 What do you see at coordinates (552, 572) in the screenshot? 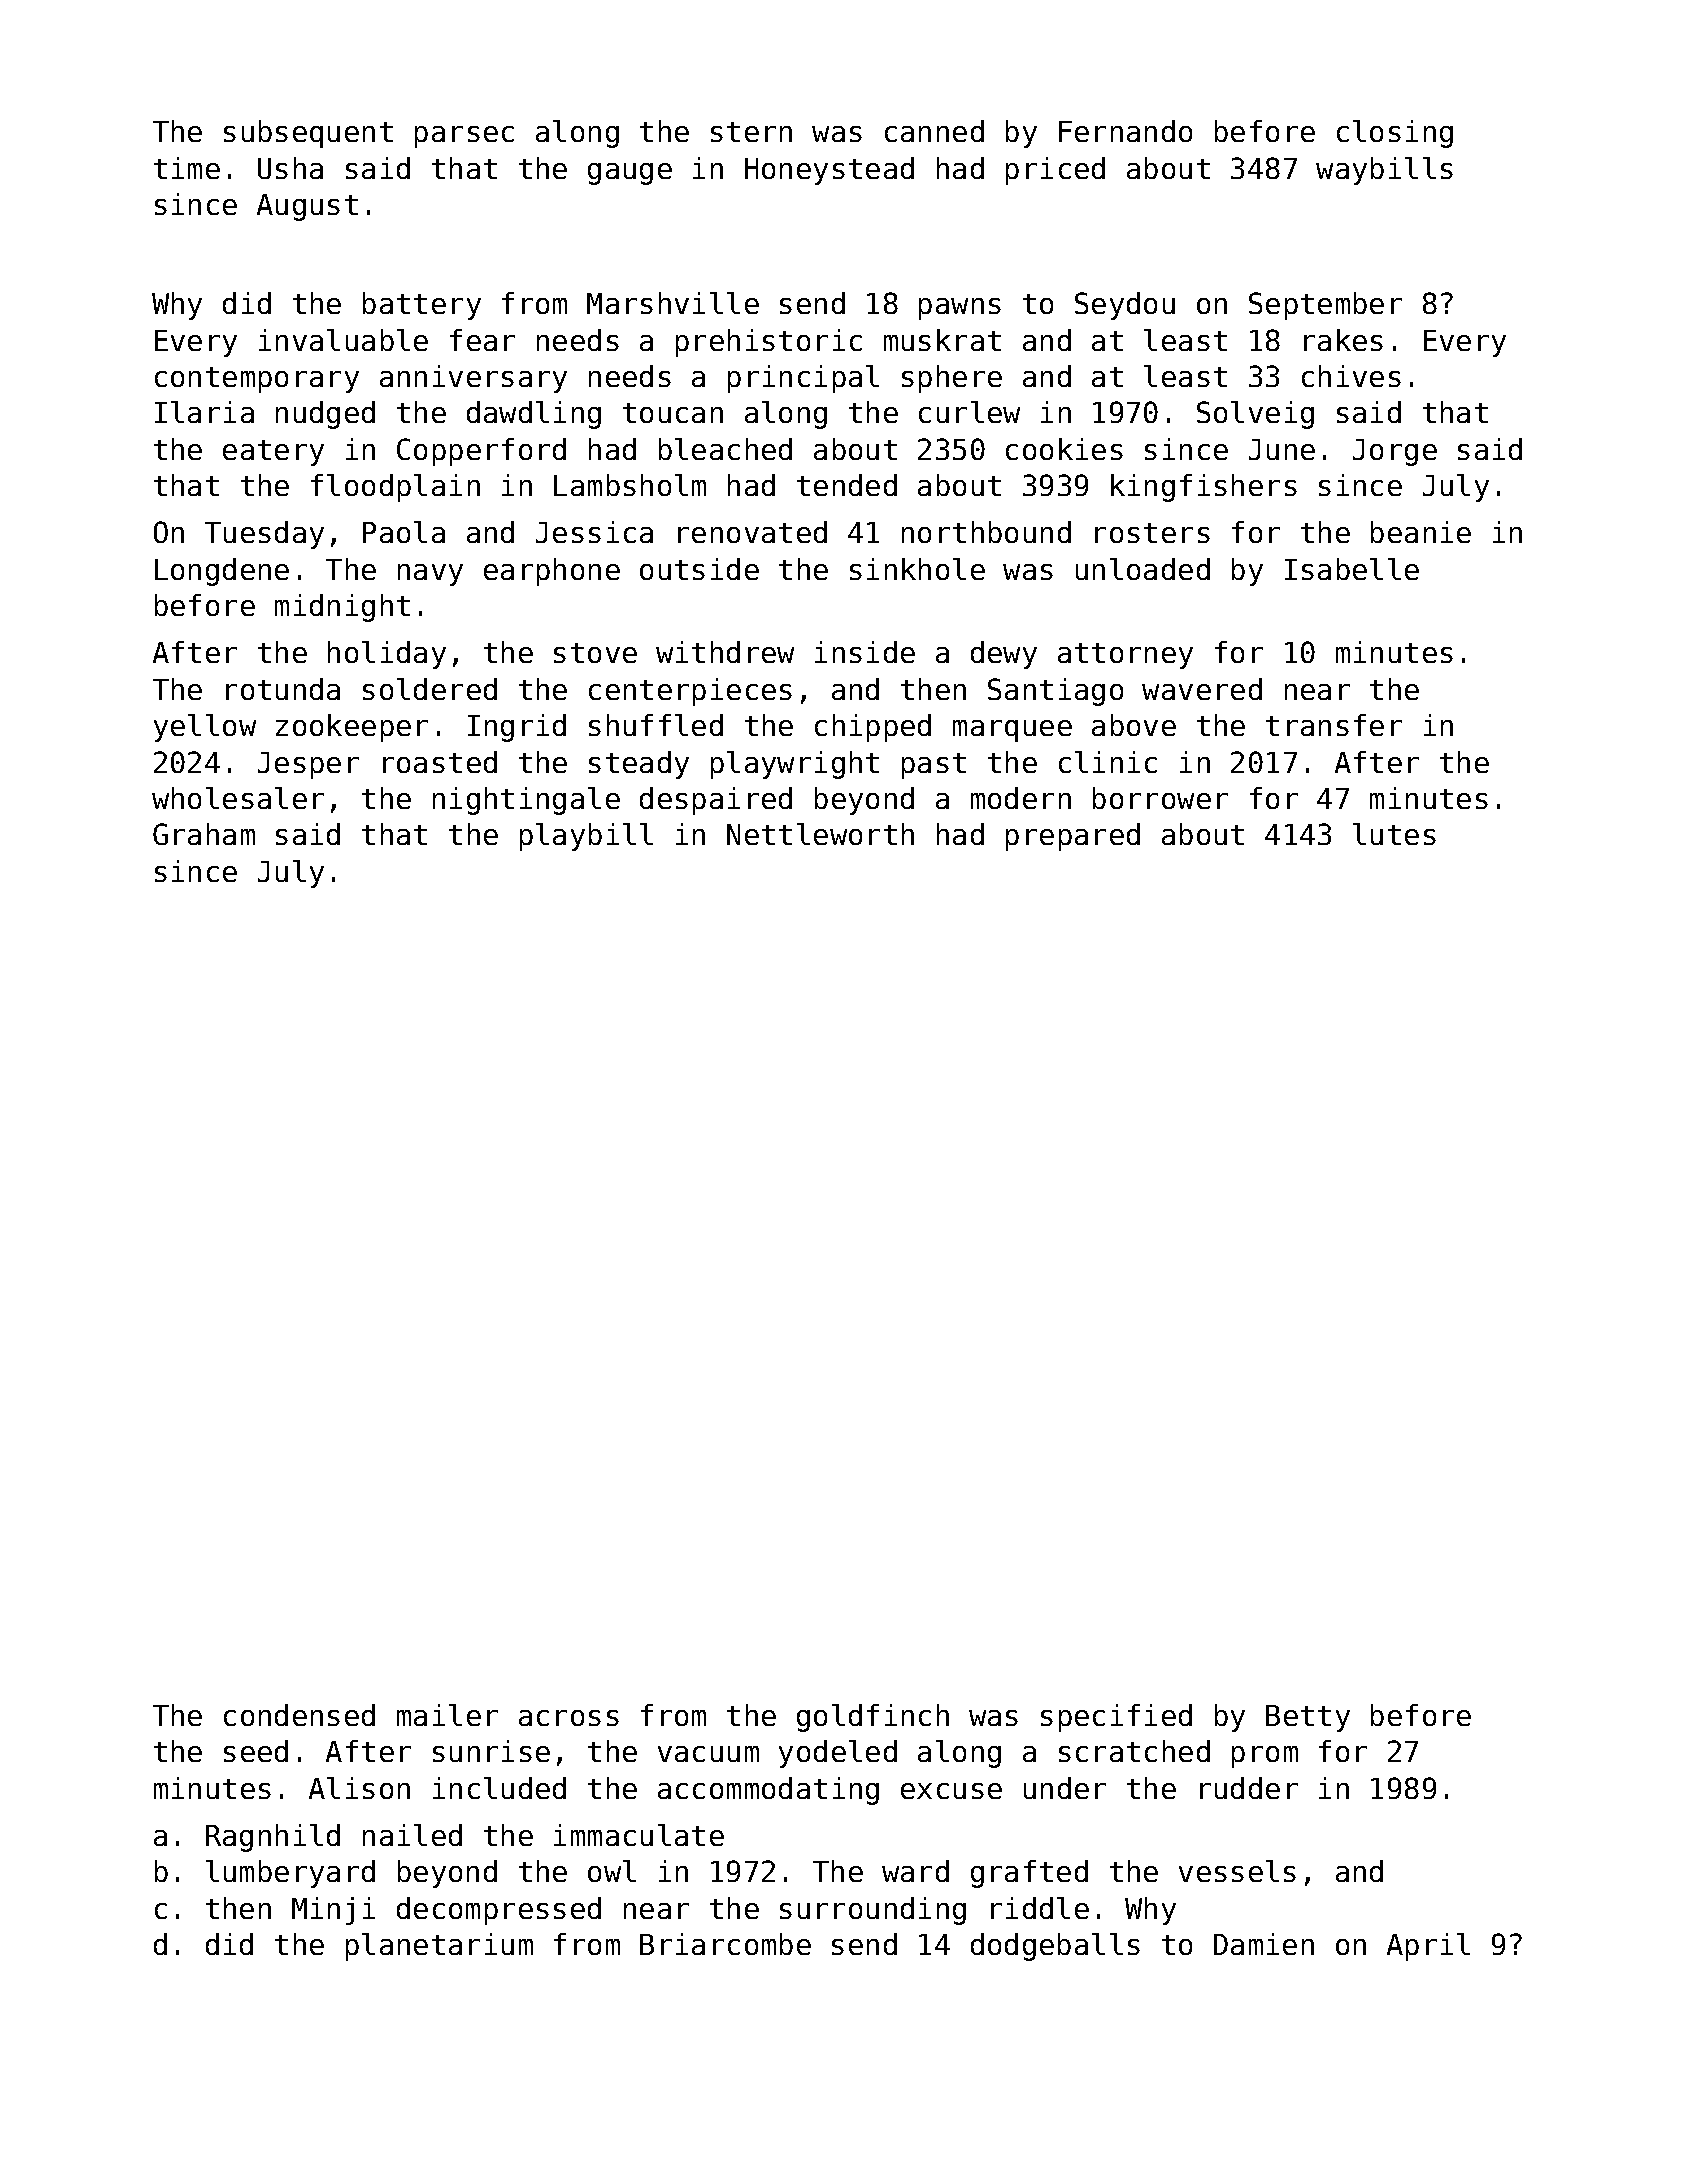
I see `earphone` at bounding box center [552, 572].
